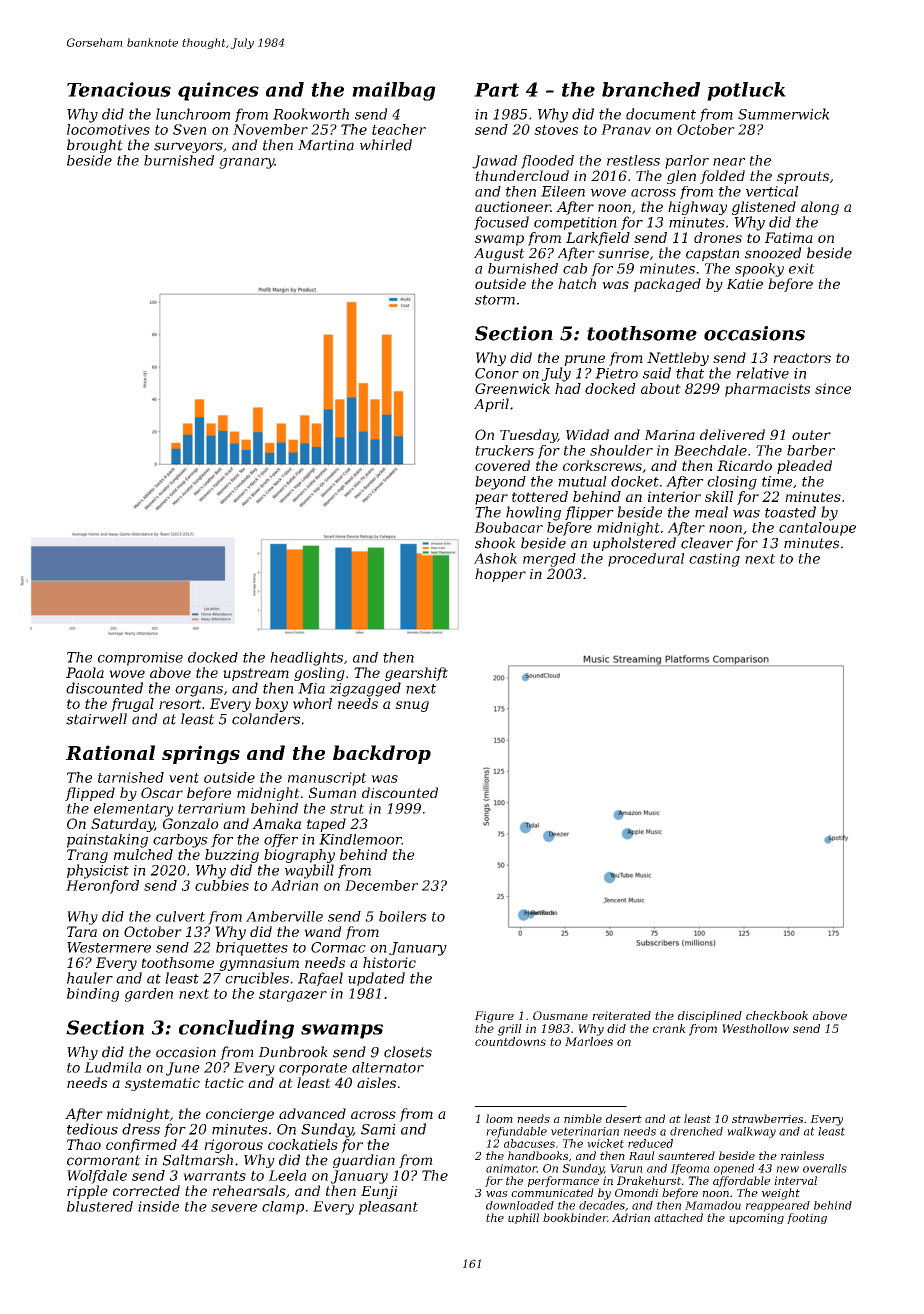 The image size is (924, 1314). Describe the element at coordinates (416, 674) in the screenshot. I see `gearshift` at that location.
